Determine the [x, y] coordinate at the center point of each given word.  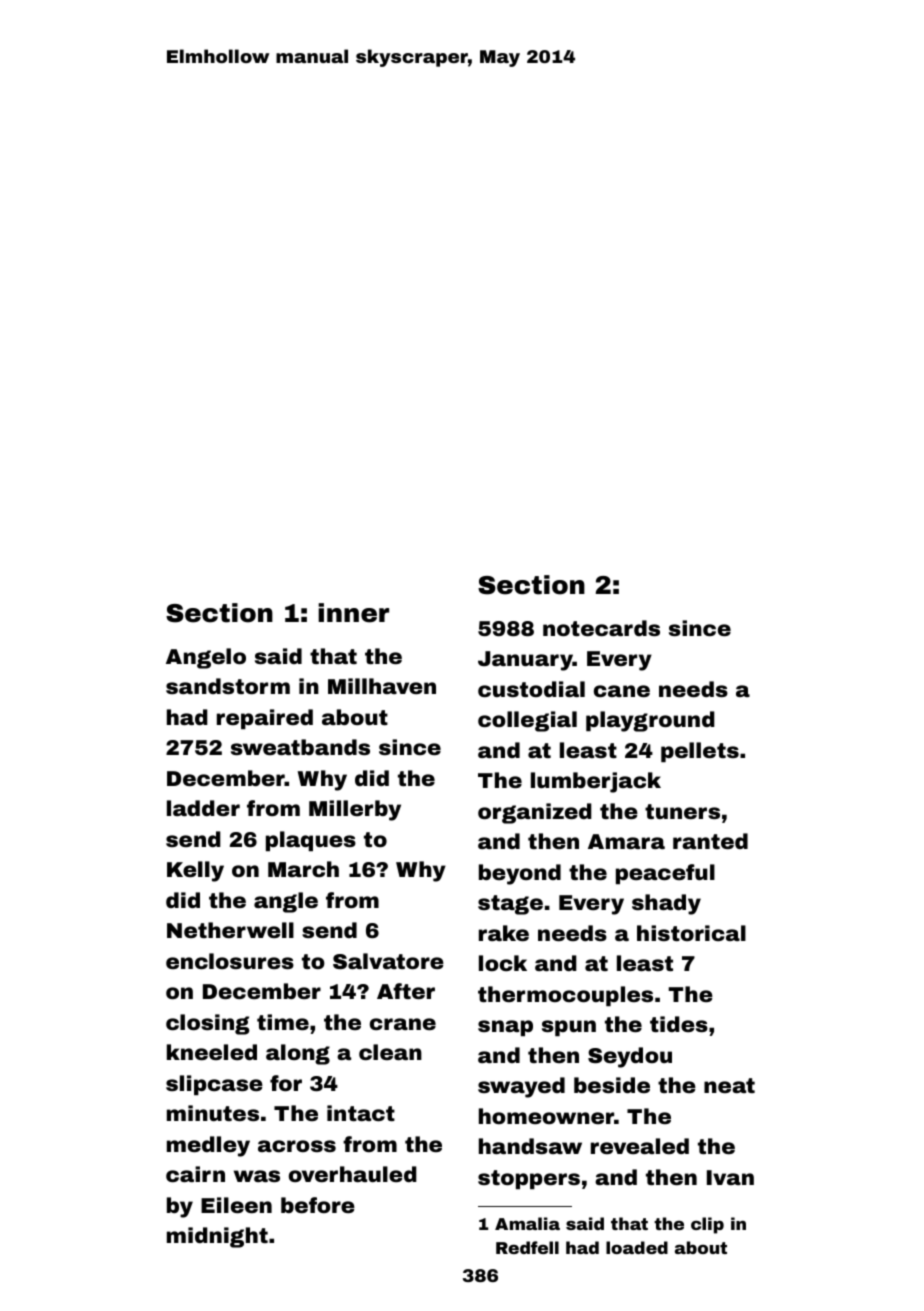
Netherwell [230, 930]
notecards [601, 628]
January [525, 661]
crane [403, 1024]
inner [353, 613]
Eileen [236, 1205]
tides [679, 1024]
